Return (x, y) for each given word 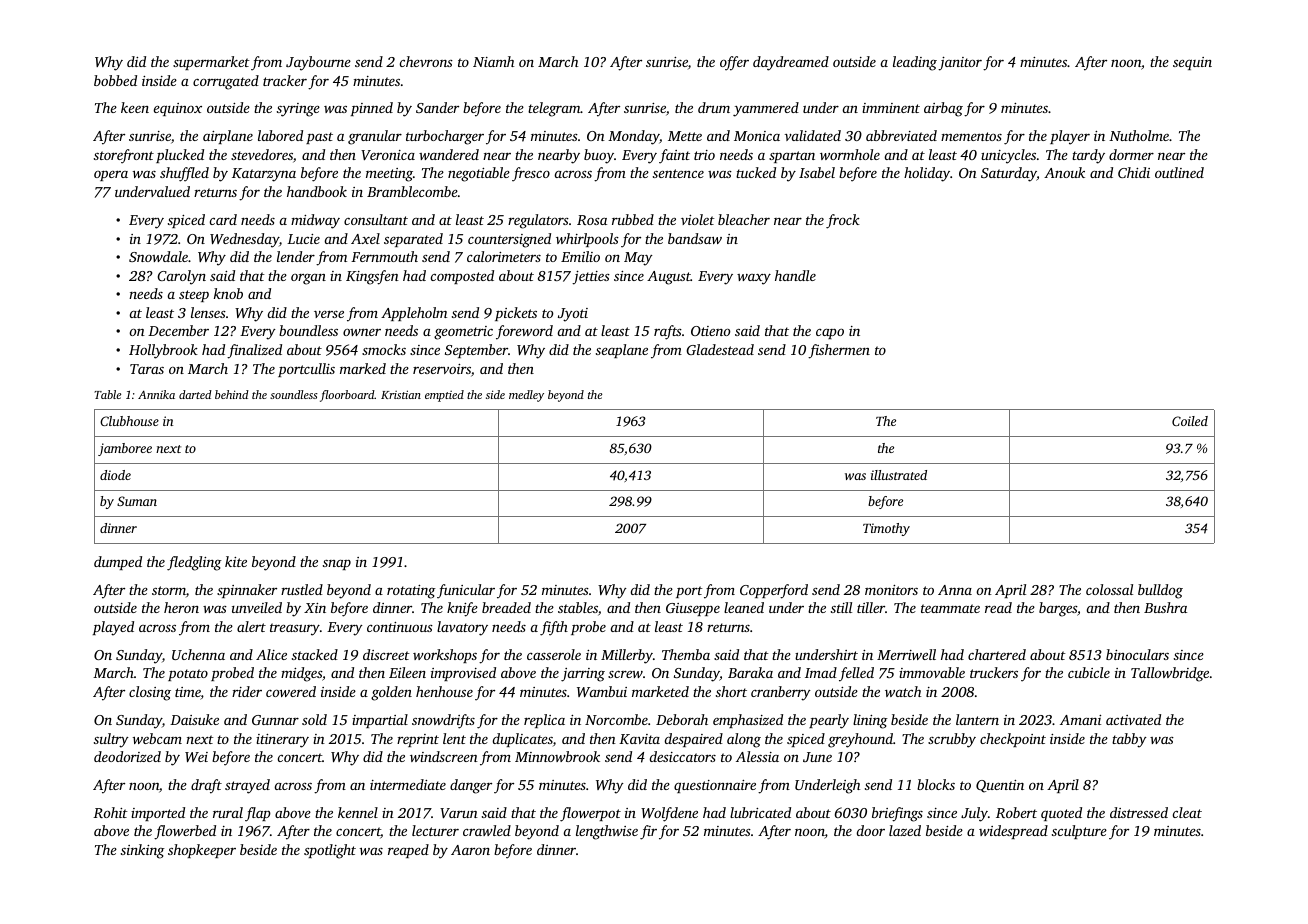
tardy (1088, 156)
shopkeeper (202, 851)
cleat (1187, 812)
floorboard (347, 396)
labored (280, 135)
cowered (291, 691)
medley (526, 396)
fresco (531, 174)
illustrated (899, 475)
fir (648, 832)
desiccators (683, 756)
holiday (927, 174)
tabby (1129, 740)
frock (843, 221)
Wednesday (244, 240)
